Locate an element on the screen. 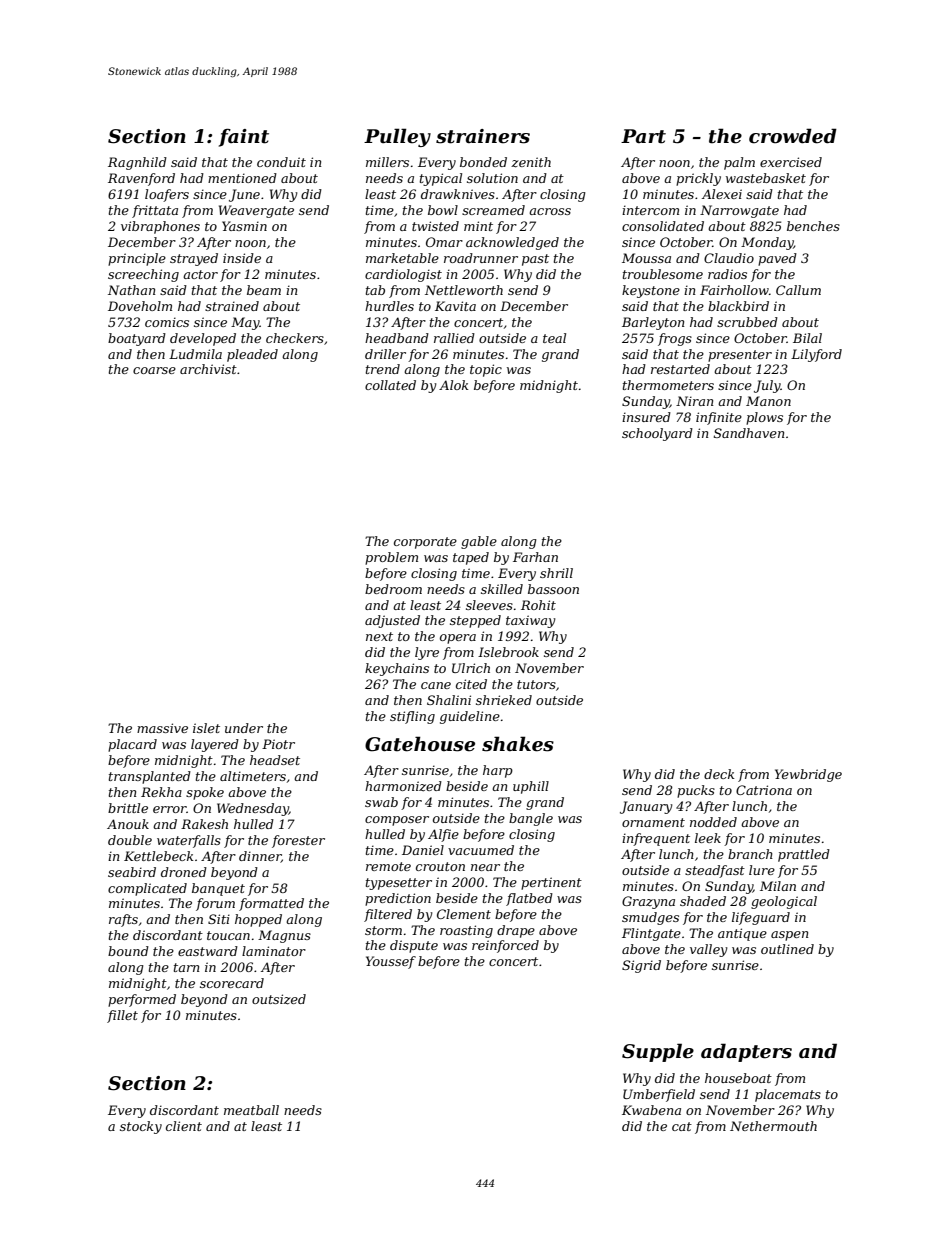 This screenshot has width=952, height=1233. Narrowgate is located at coordinates (739, 211).
